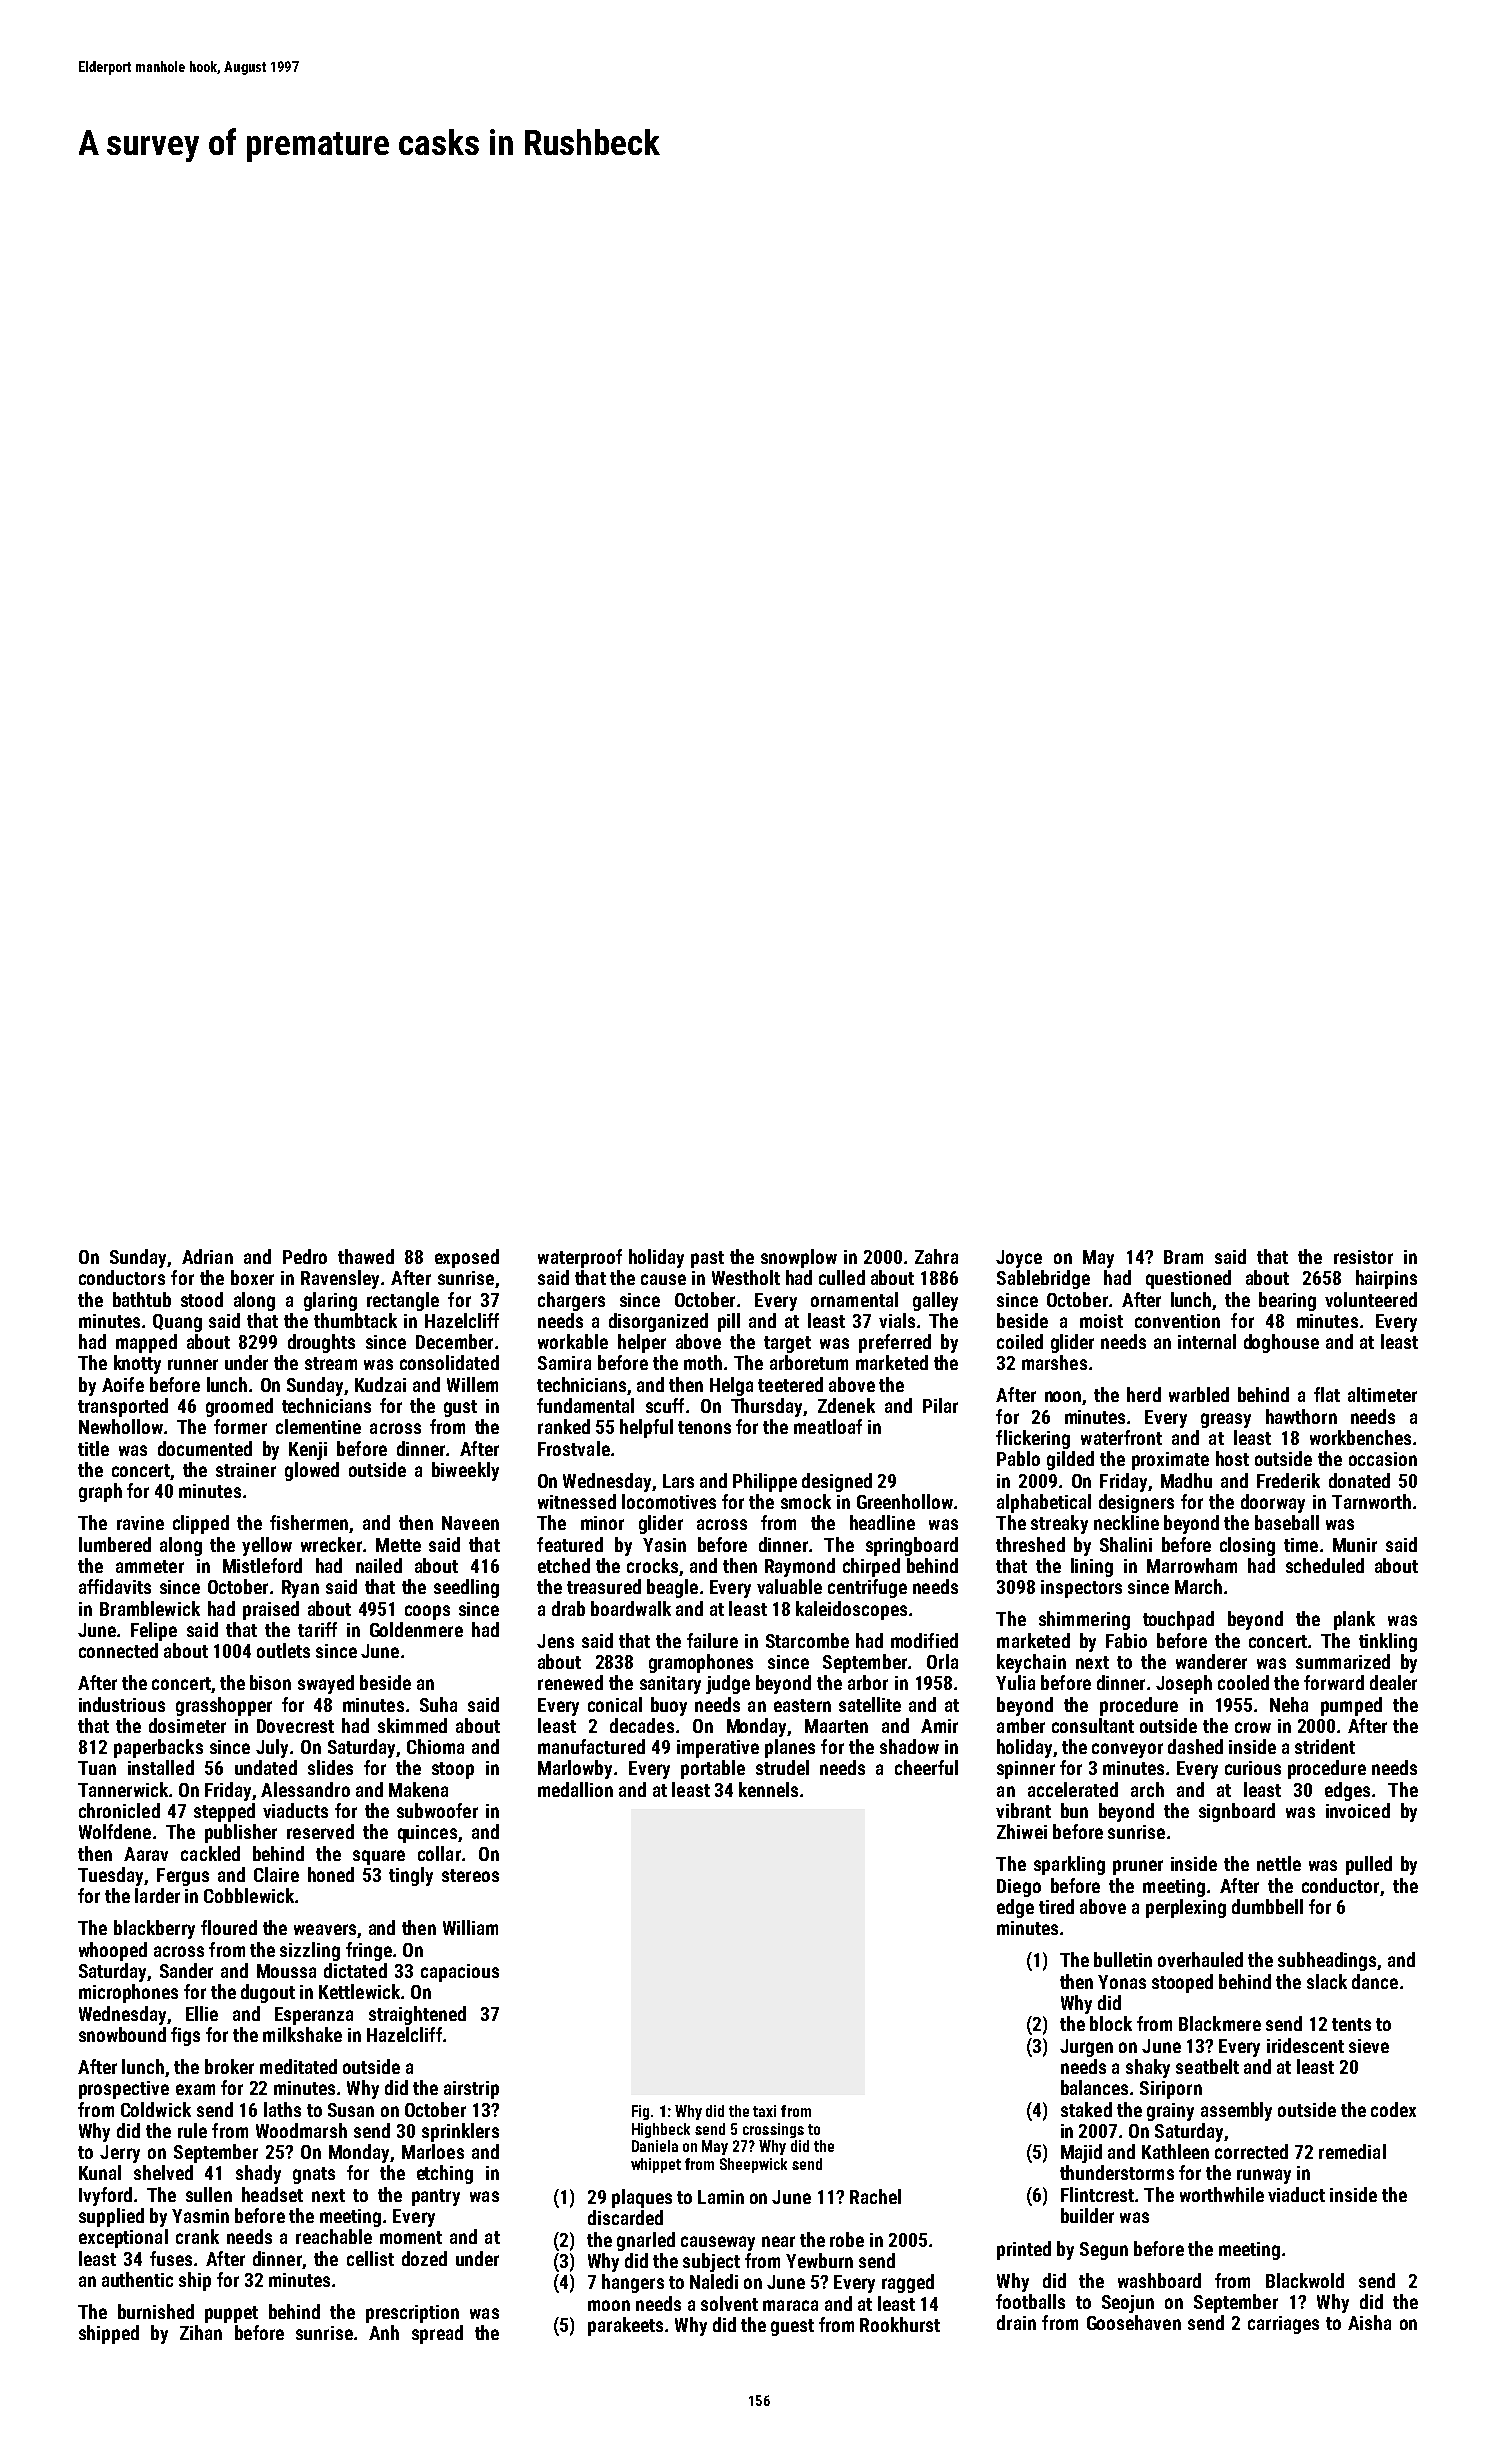 This screenshot has width=1496, height=2464. I want to click on stood, so click(202, 1299).
